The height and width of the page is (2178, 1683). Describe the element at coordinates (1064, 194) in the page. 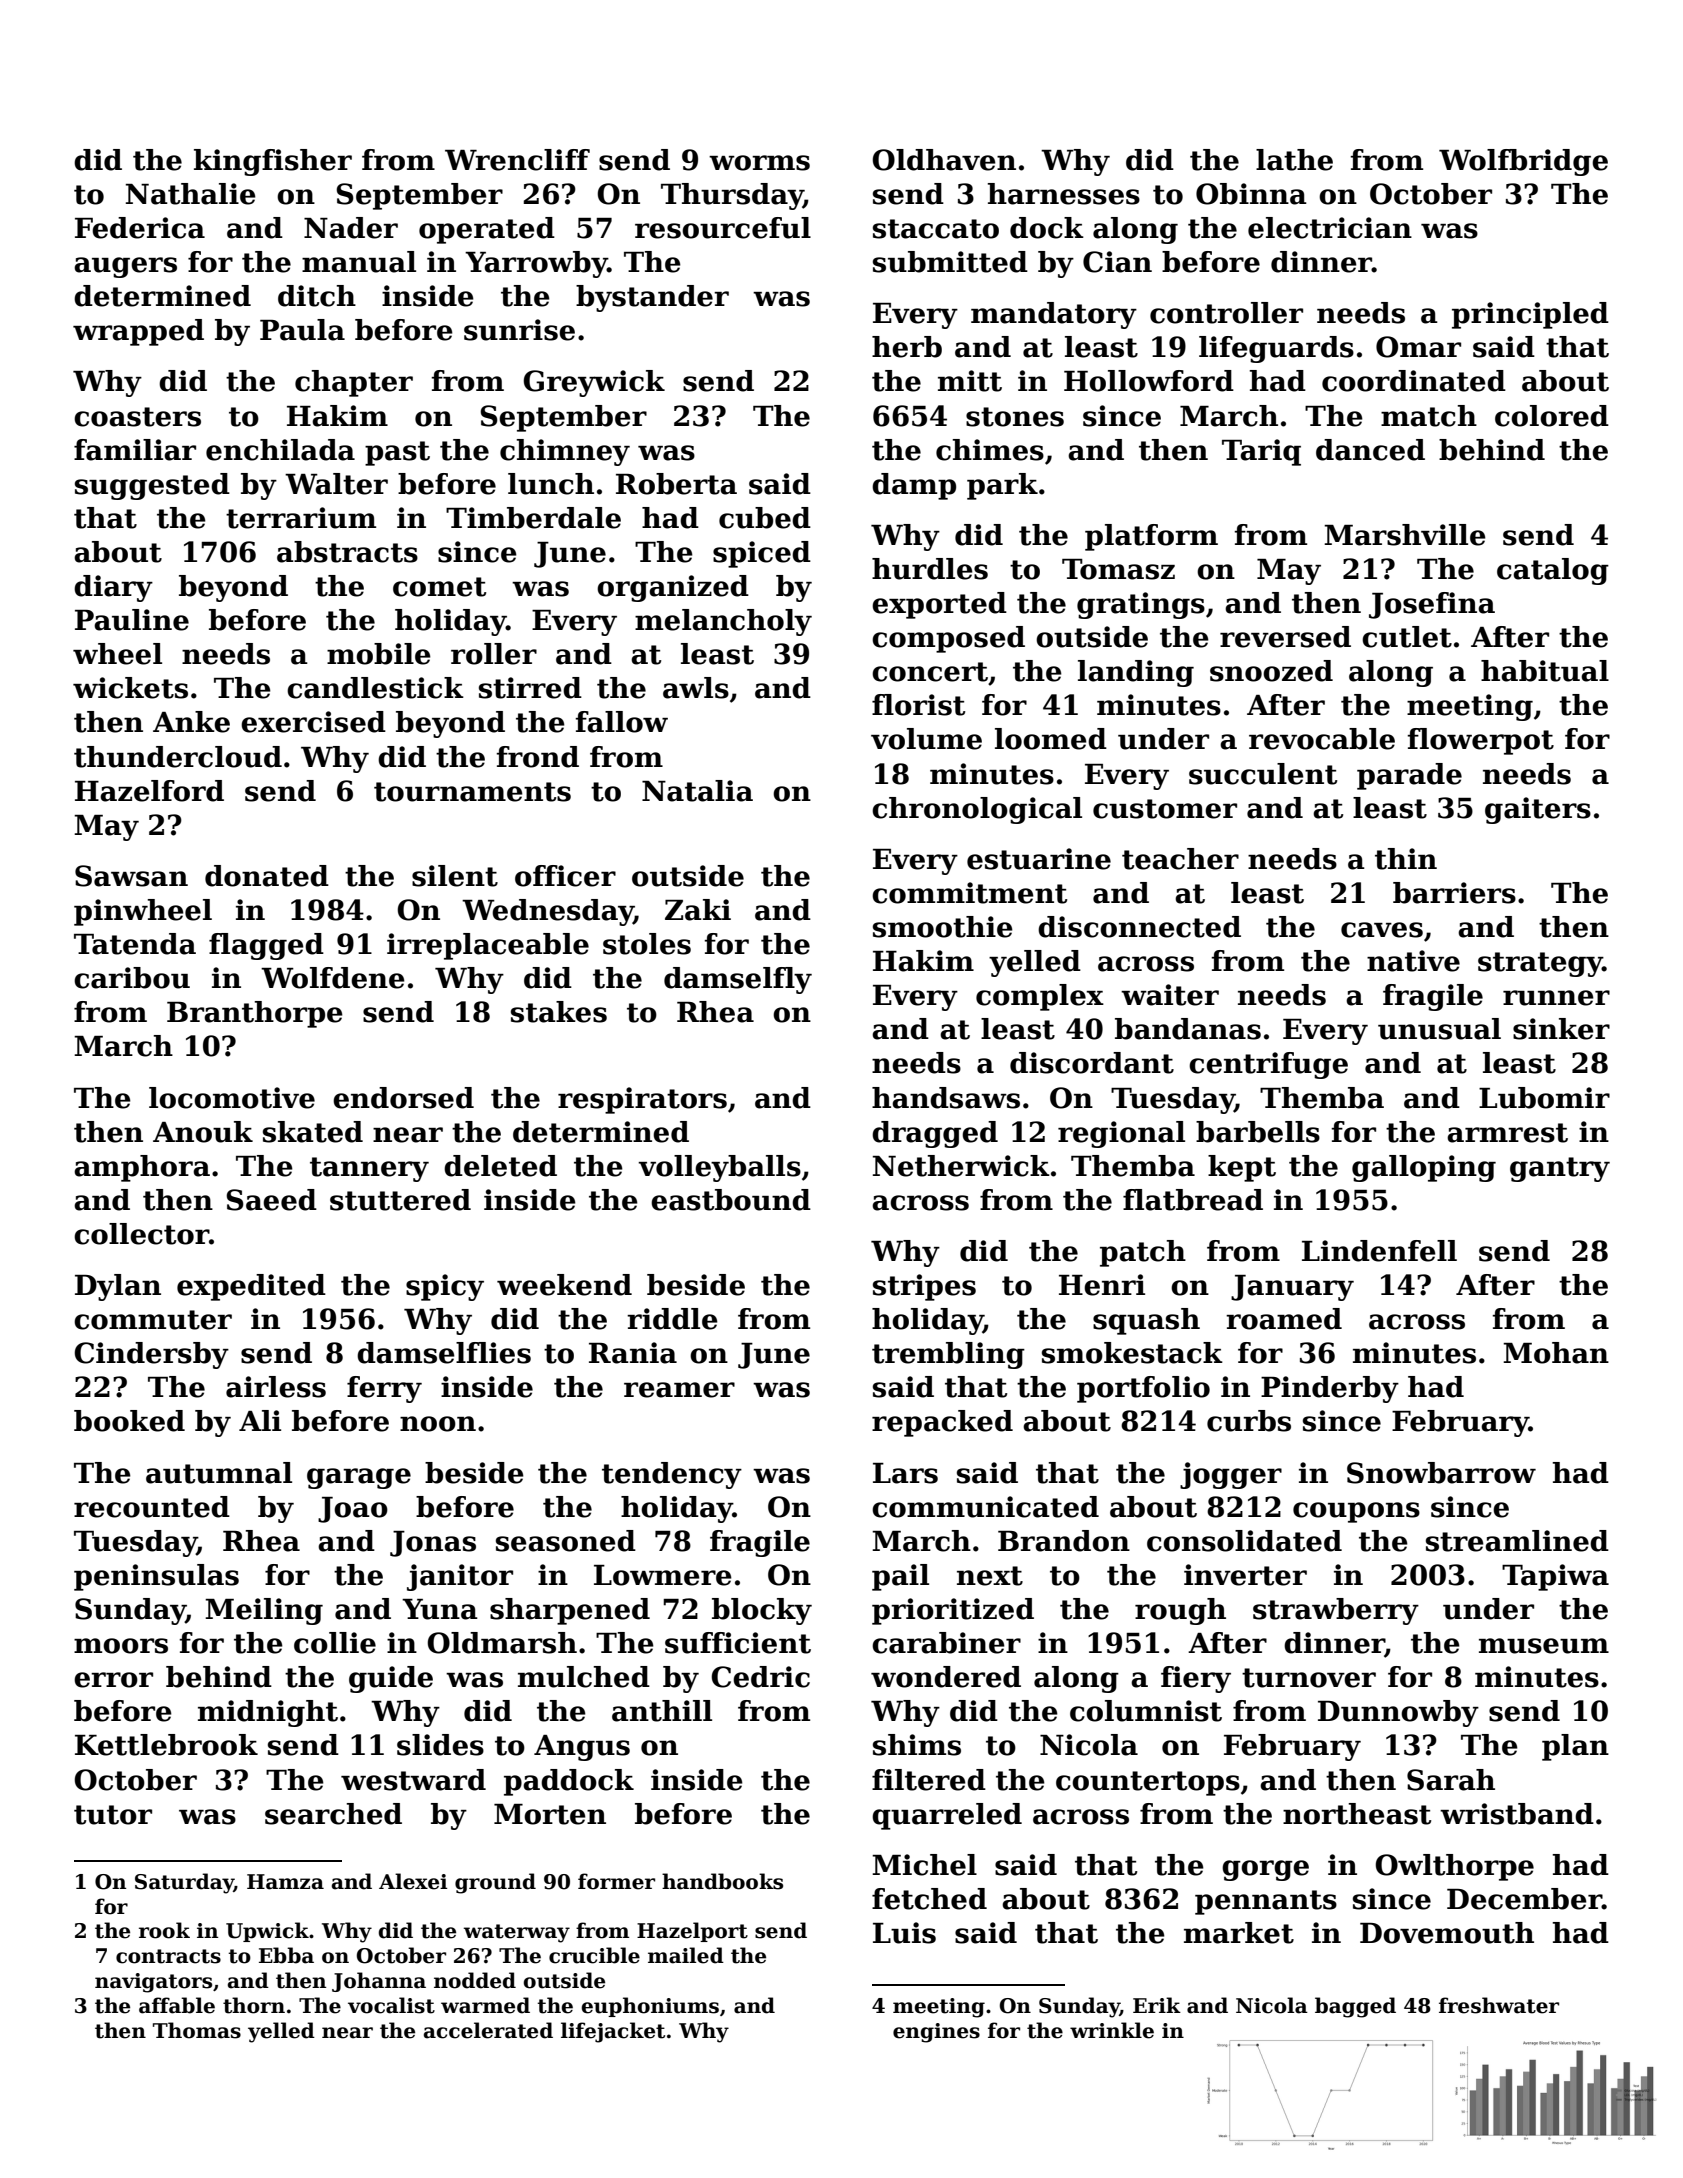

I see `harnesses` at that location.
